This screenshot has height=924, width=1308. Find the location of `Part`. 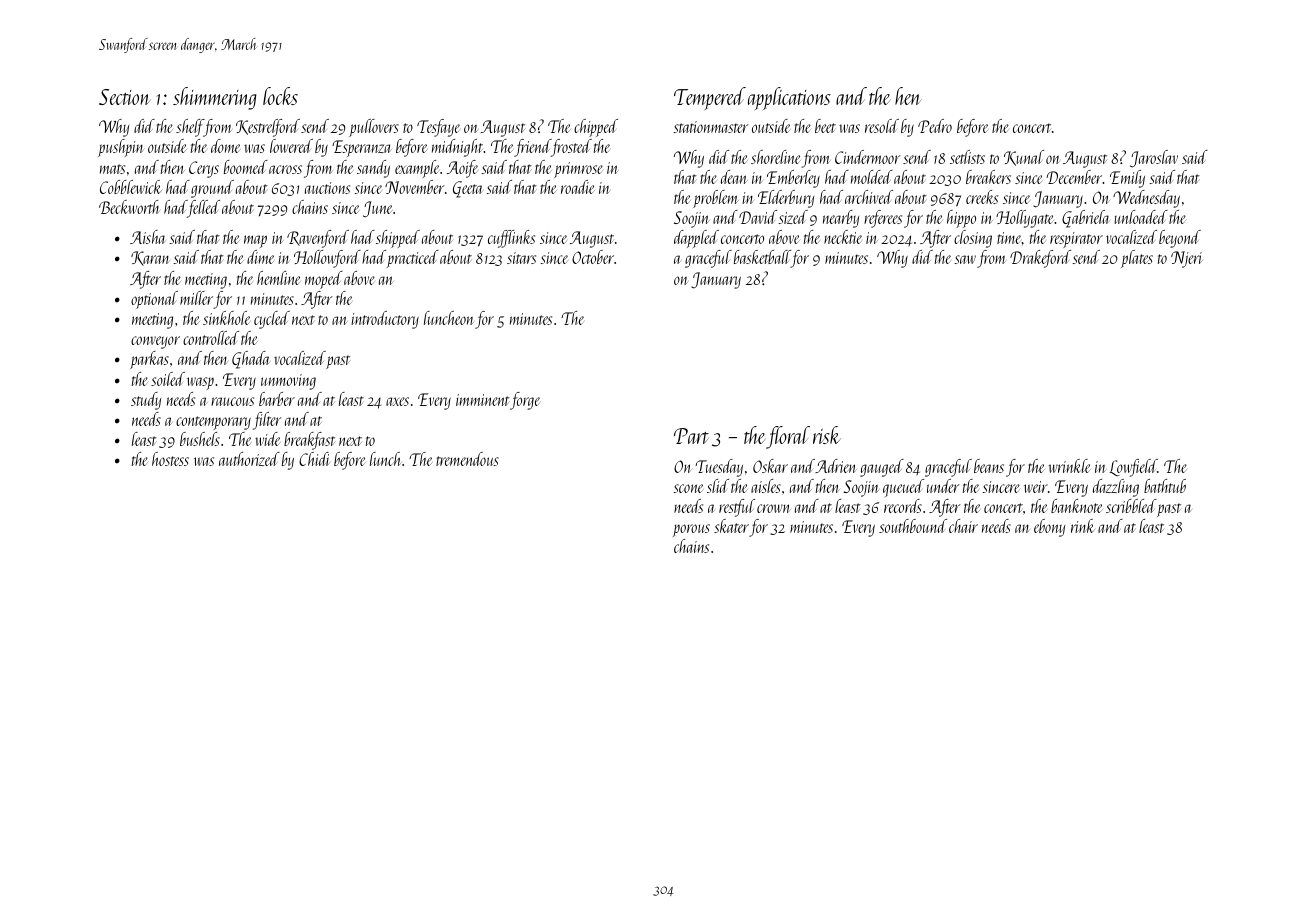

Part is located at coordinates (691, 436).
